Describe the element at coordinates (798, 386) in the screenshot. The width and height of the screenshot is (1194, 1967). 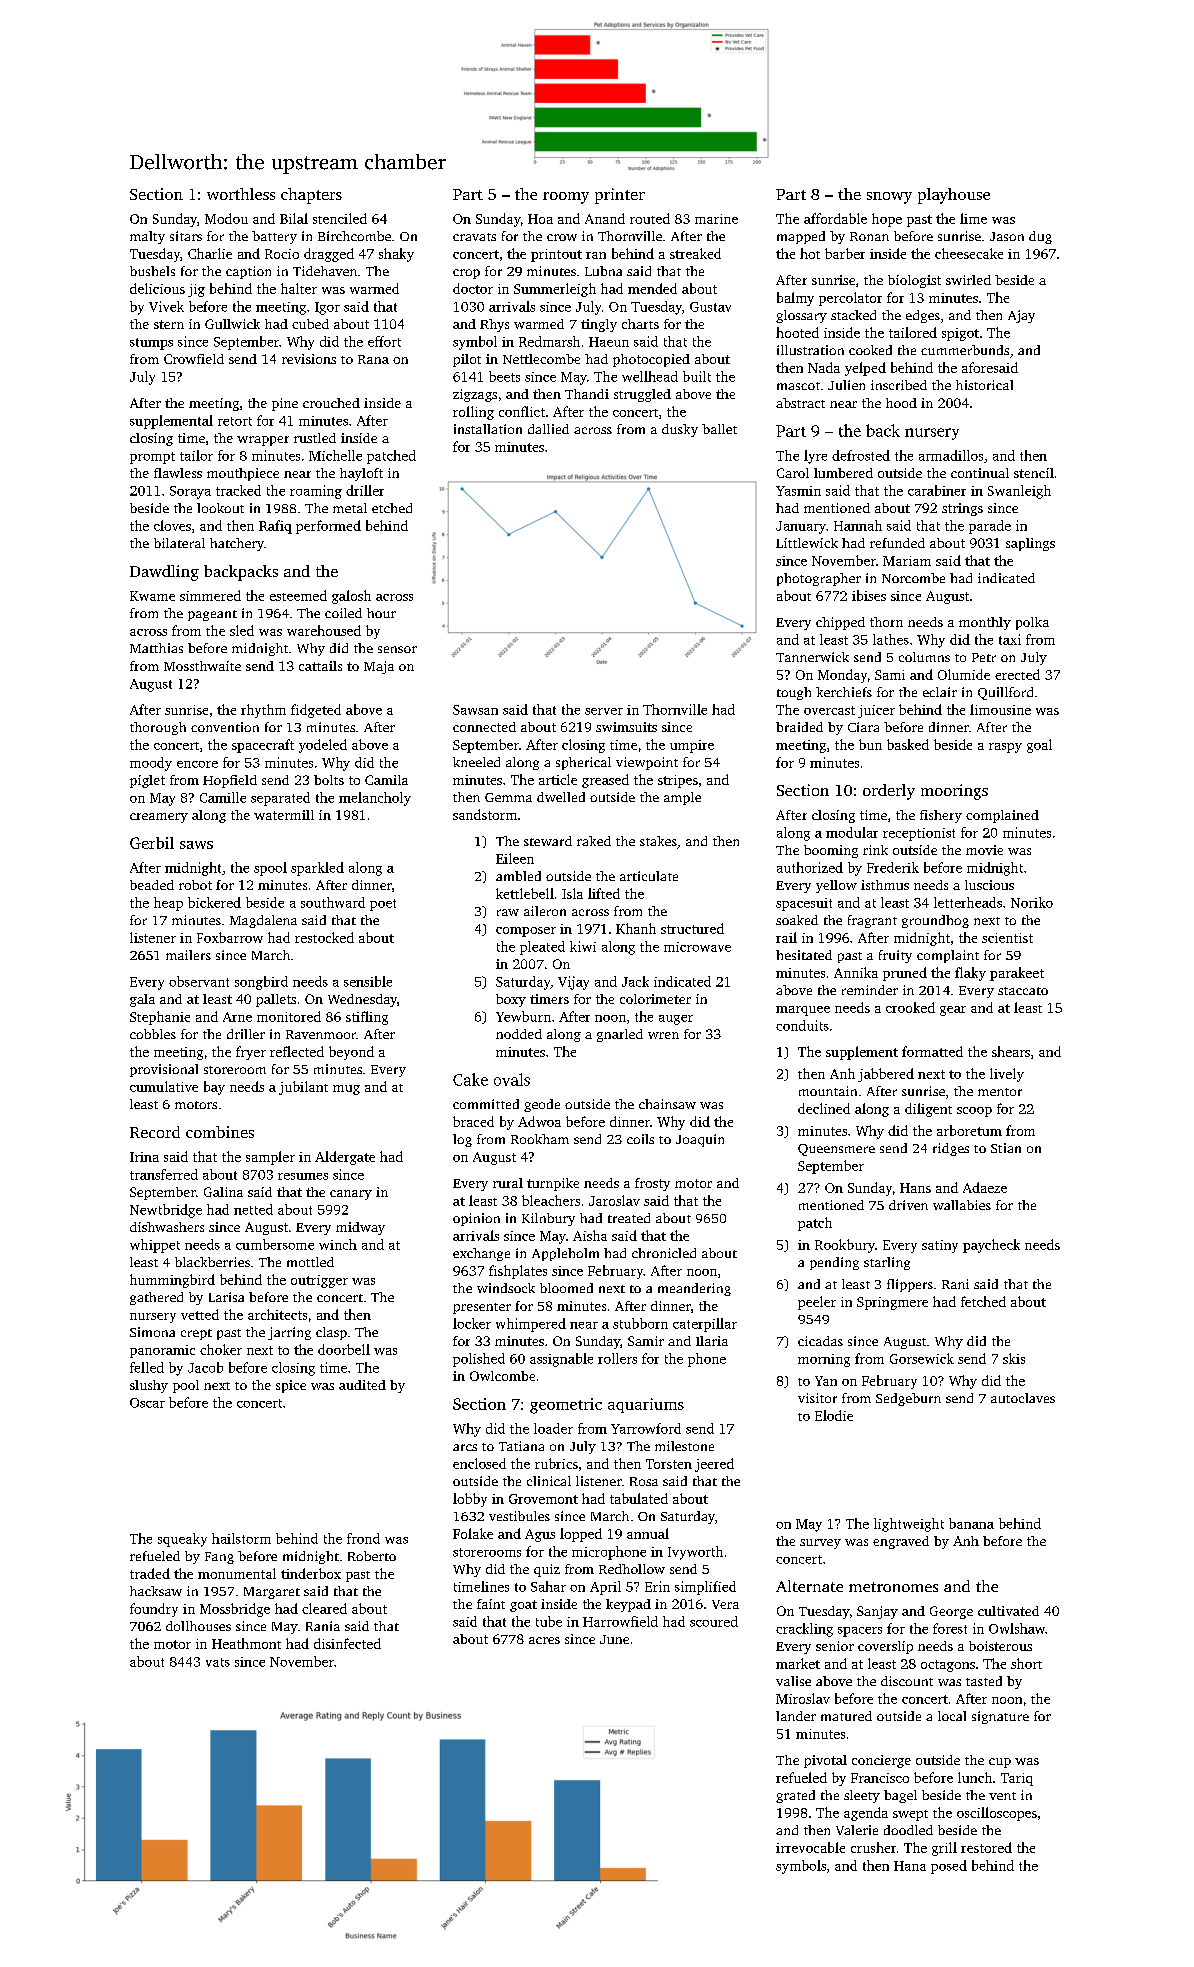
I see `mascot` at that location.
